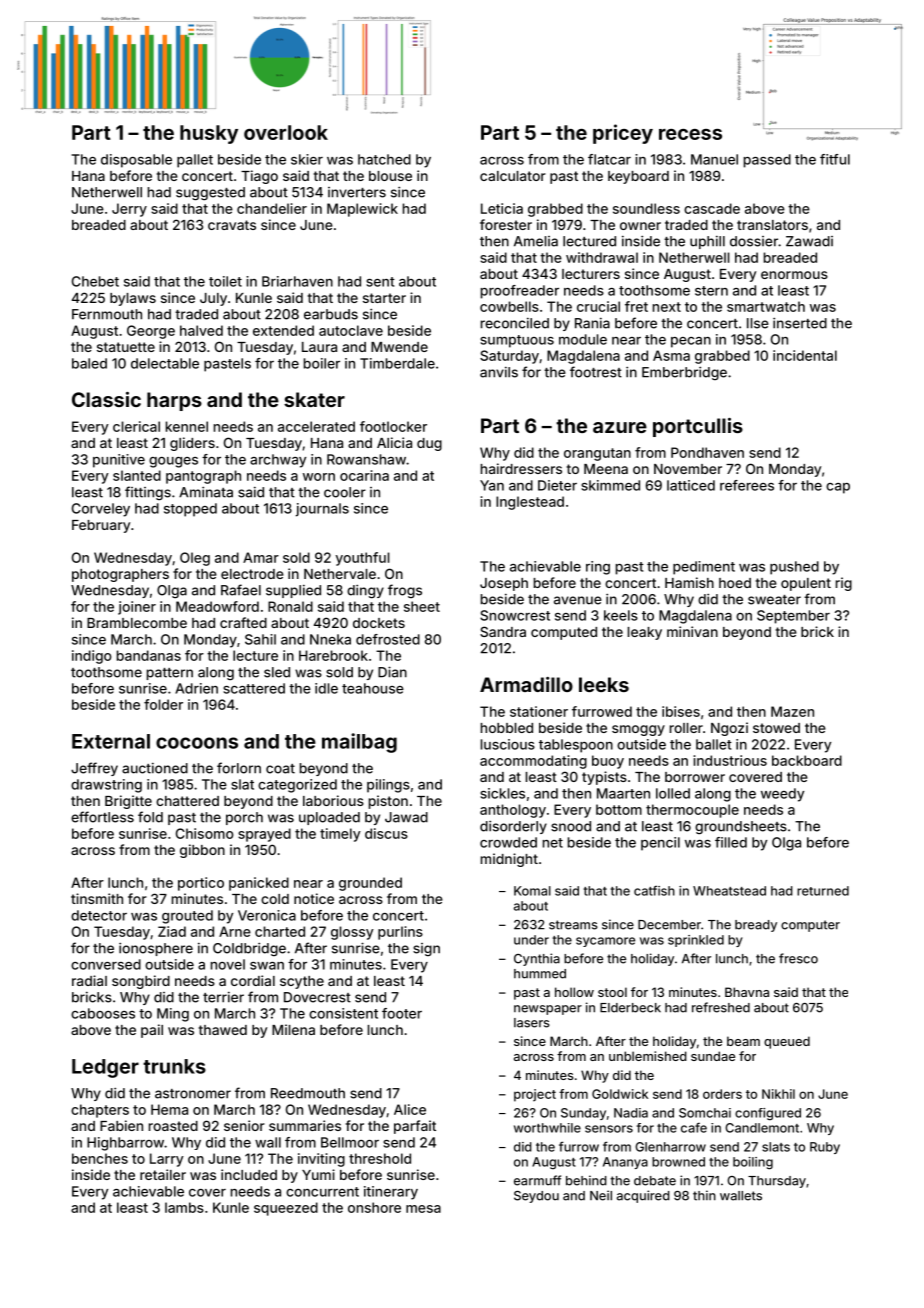 Image resolution: width=924 pixels, height=1308 pixels. What do you see at coordinates (809, 241) in the screenshot?
I see `Zawadi` at bounding box center [809, 241].
